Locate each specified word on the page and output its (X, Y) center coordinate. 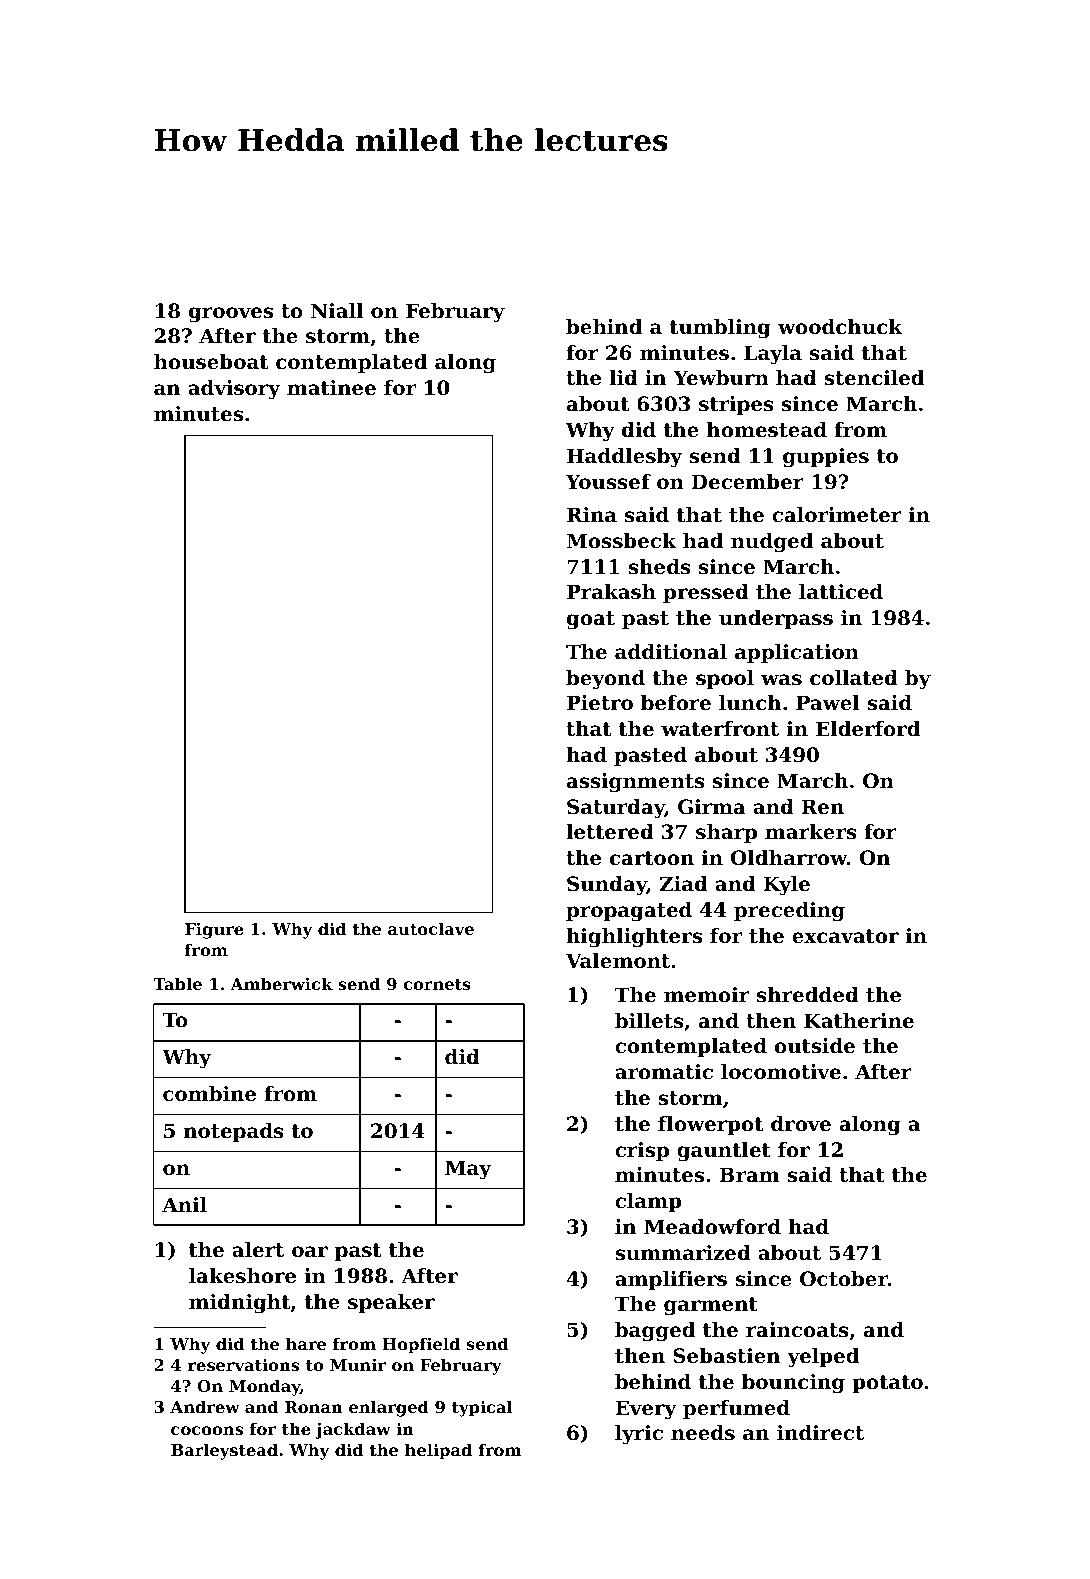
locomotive (781, 1072)
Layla (773, 355)
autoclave (431, 928)
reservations (243, 1365)
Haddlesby (624, 458)
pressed (706, 593)
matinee (331, 388)
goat (591, 620)
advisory (234, 390)
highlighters (634, 938)
